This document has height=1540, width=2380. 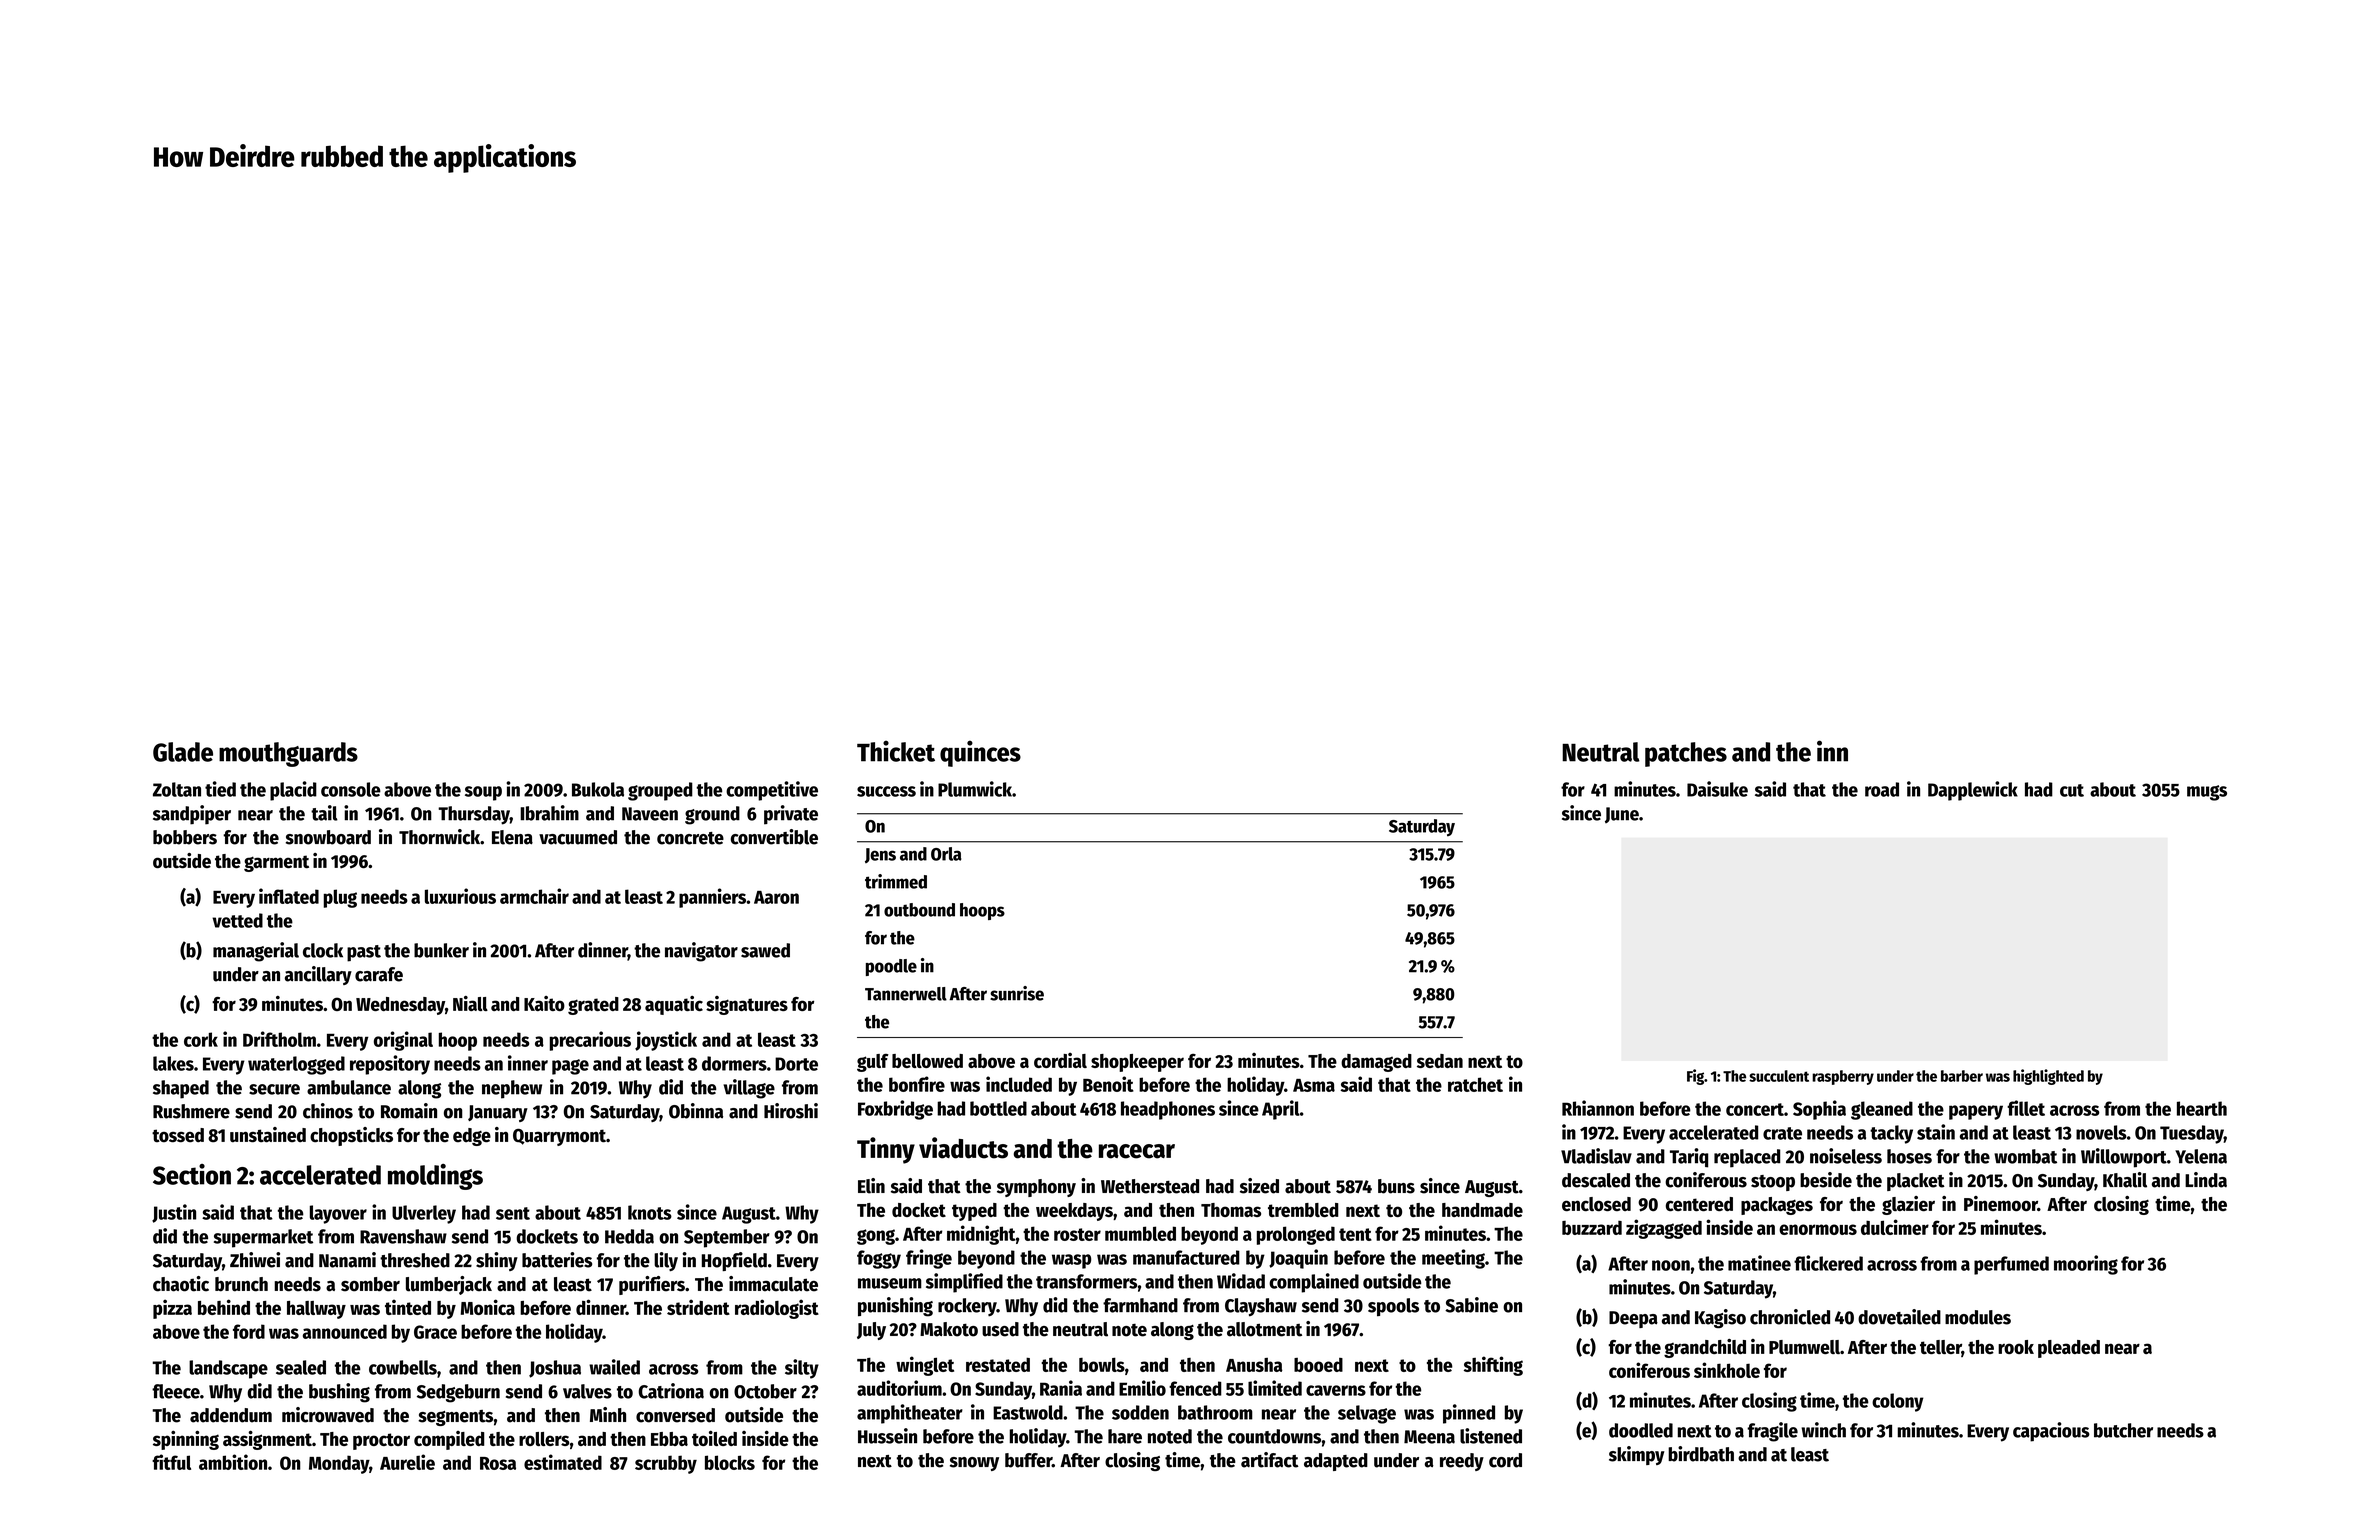 What do you see at coordinates (946, 854) in the document?
I see `Orla` at bounding box center [946, 854].
